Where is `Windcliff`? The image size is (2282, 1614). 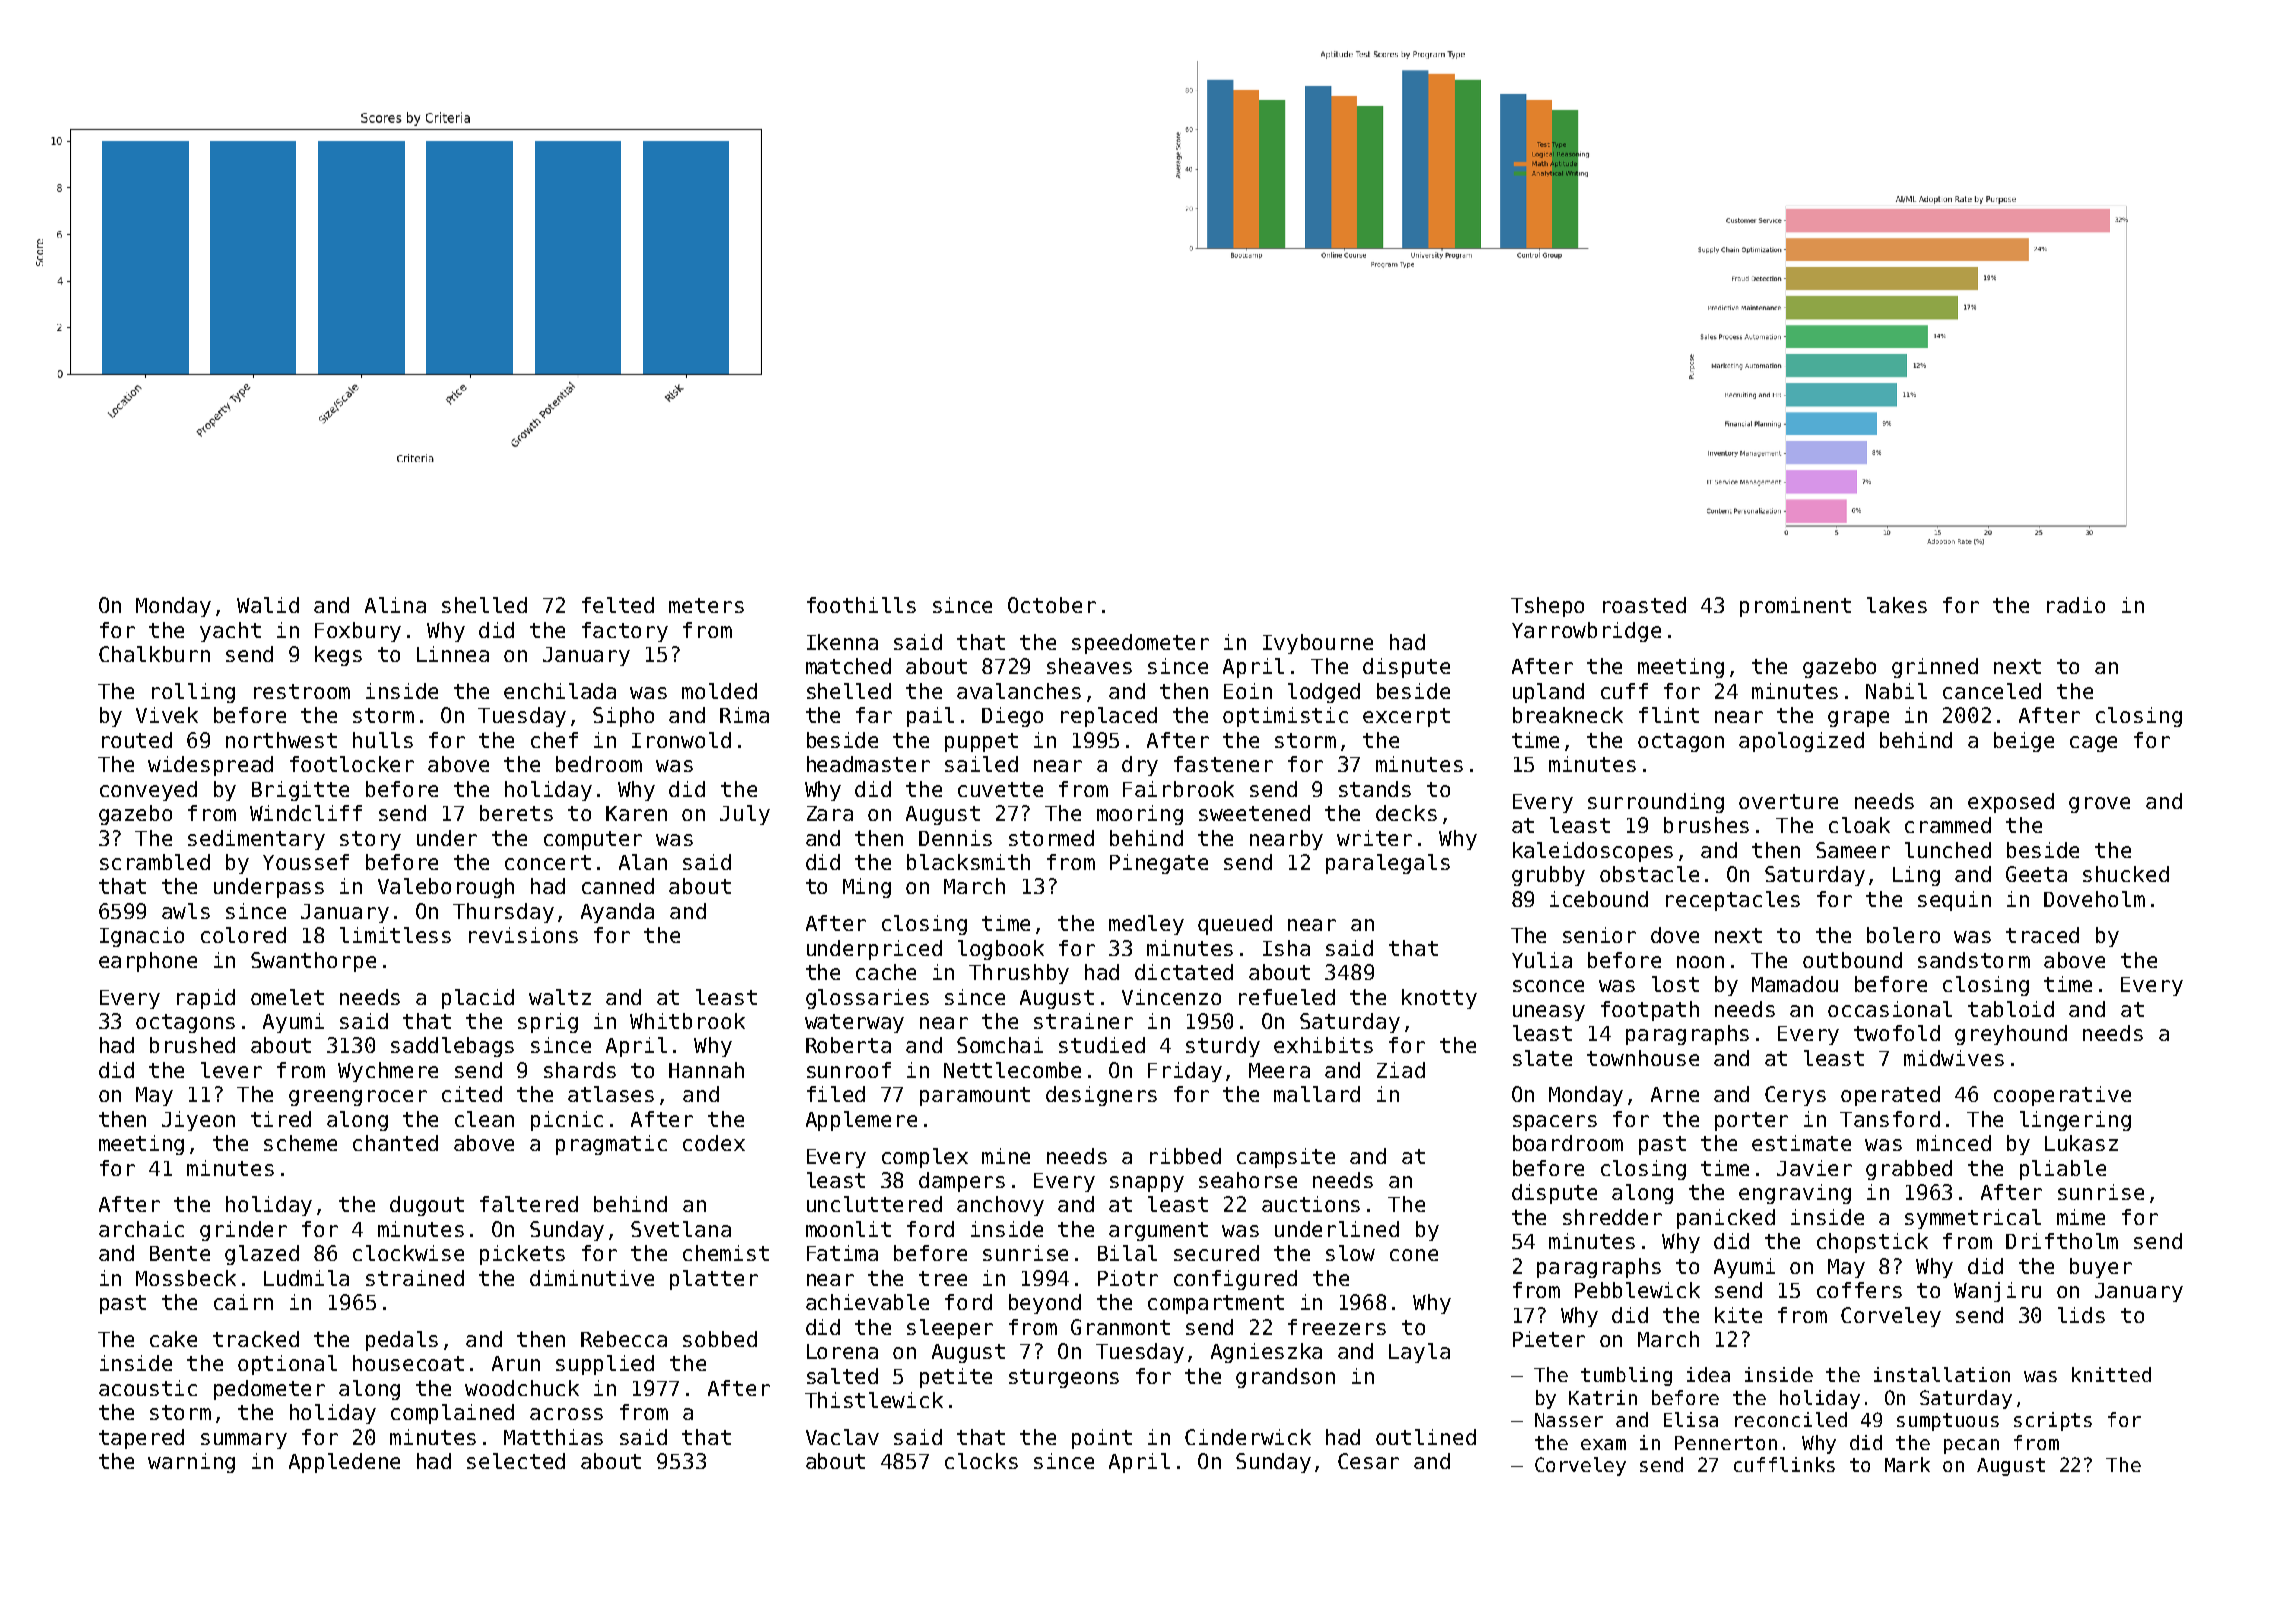 Windcliff is located at coordinates (306, 813).
